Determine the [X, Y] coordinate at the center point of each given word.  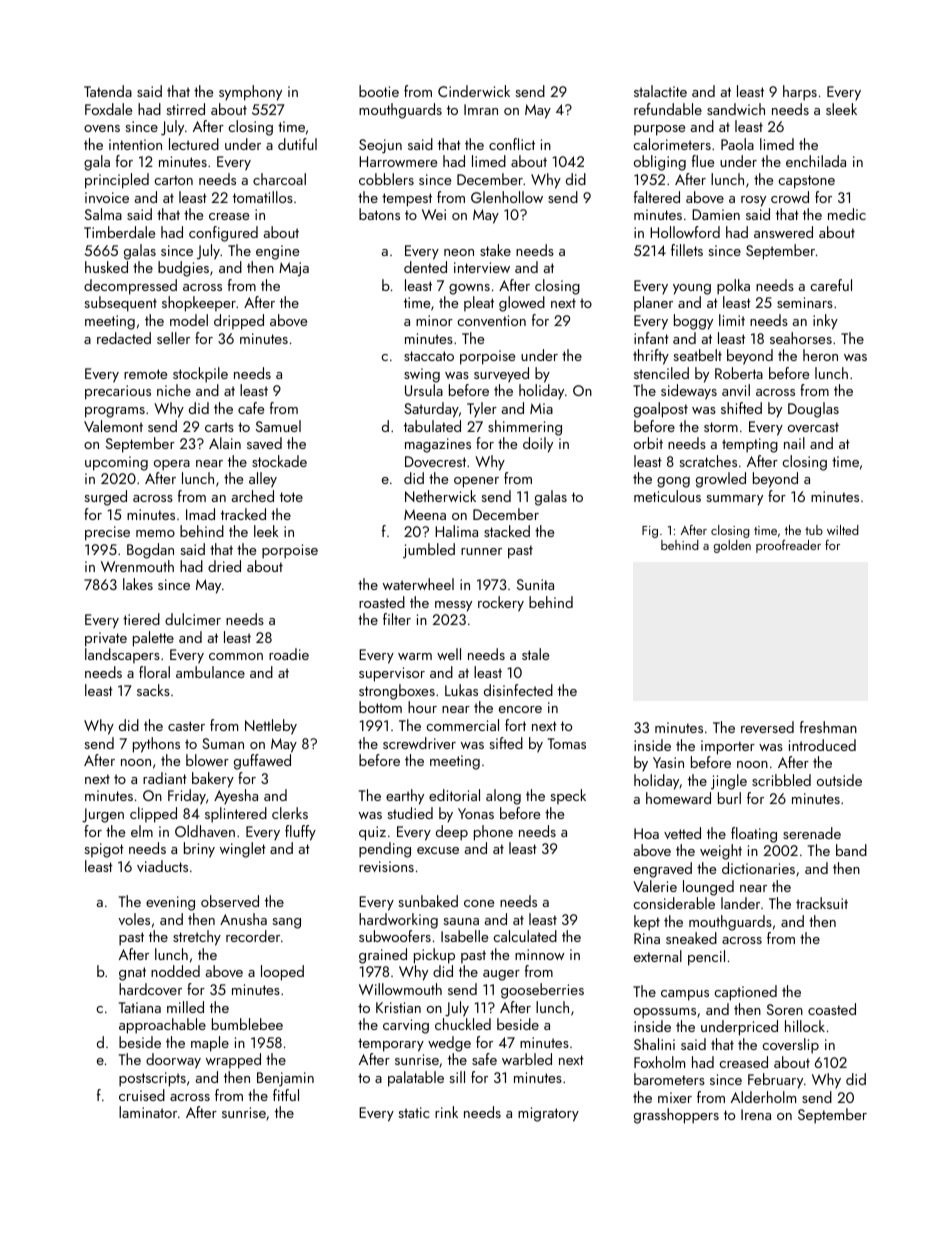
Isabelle [464, 936]
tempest [407, 200]
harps [800, 93]
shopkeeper [199, 304]
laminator [148, 1112]
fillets [687, 250]
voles [134, 919]
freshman [828, 727]
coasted [832, 1009]
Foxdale [108, 109]
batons [379, 214]
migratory [548, 1114]
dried [224, 566]
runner [481, 551]
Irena [756, 1114]
